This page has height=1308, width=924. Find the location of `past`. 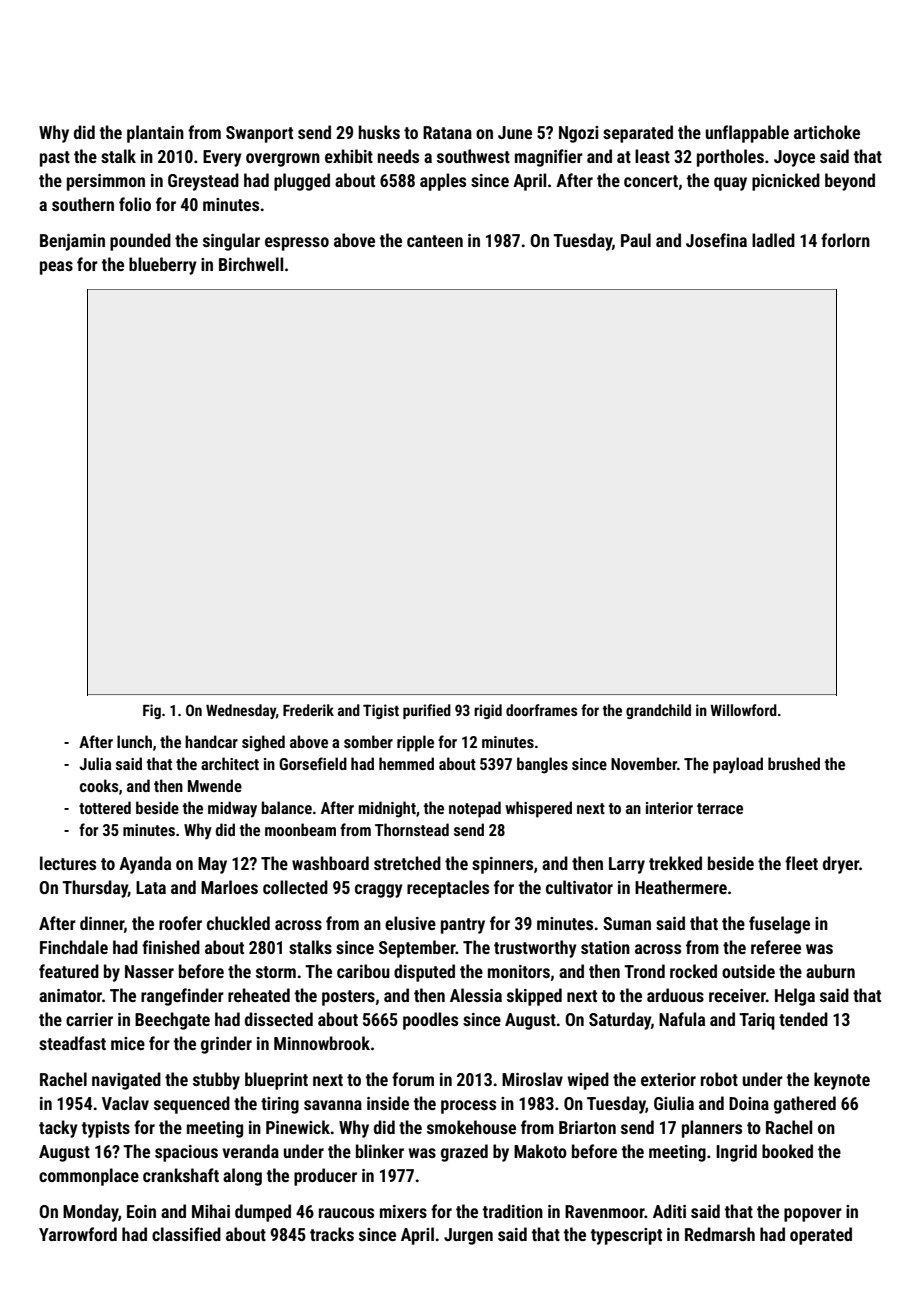

past is located at coordinates (55, 159).
